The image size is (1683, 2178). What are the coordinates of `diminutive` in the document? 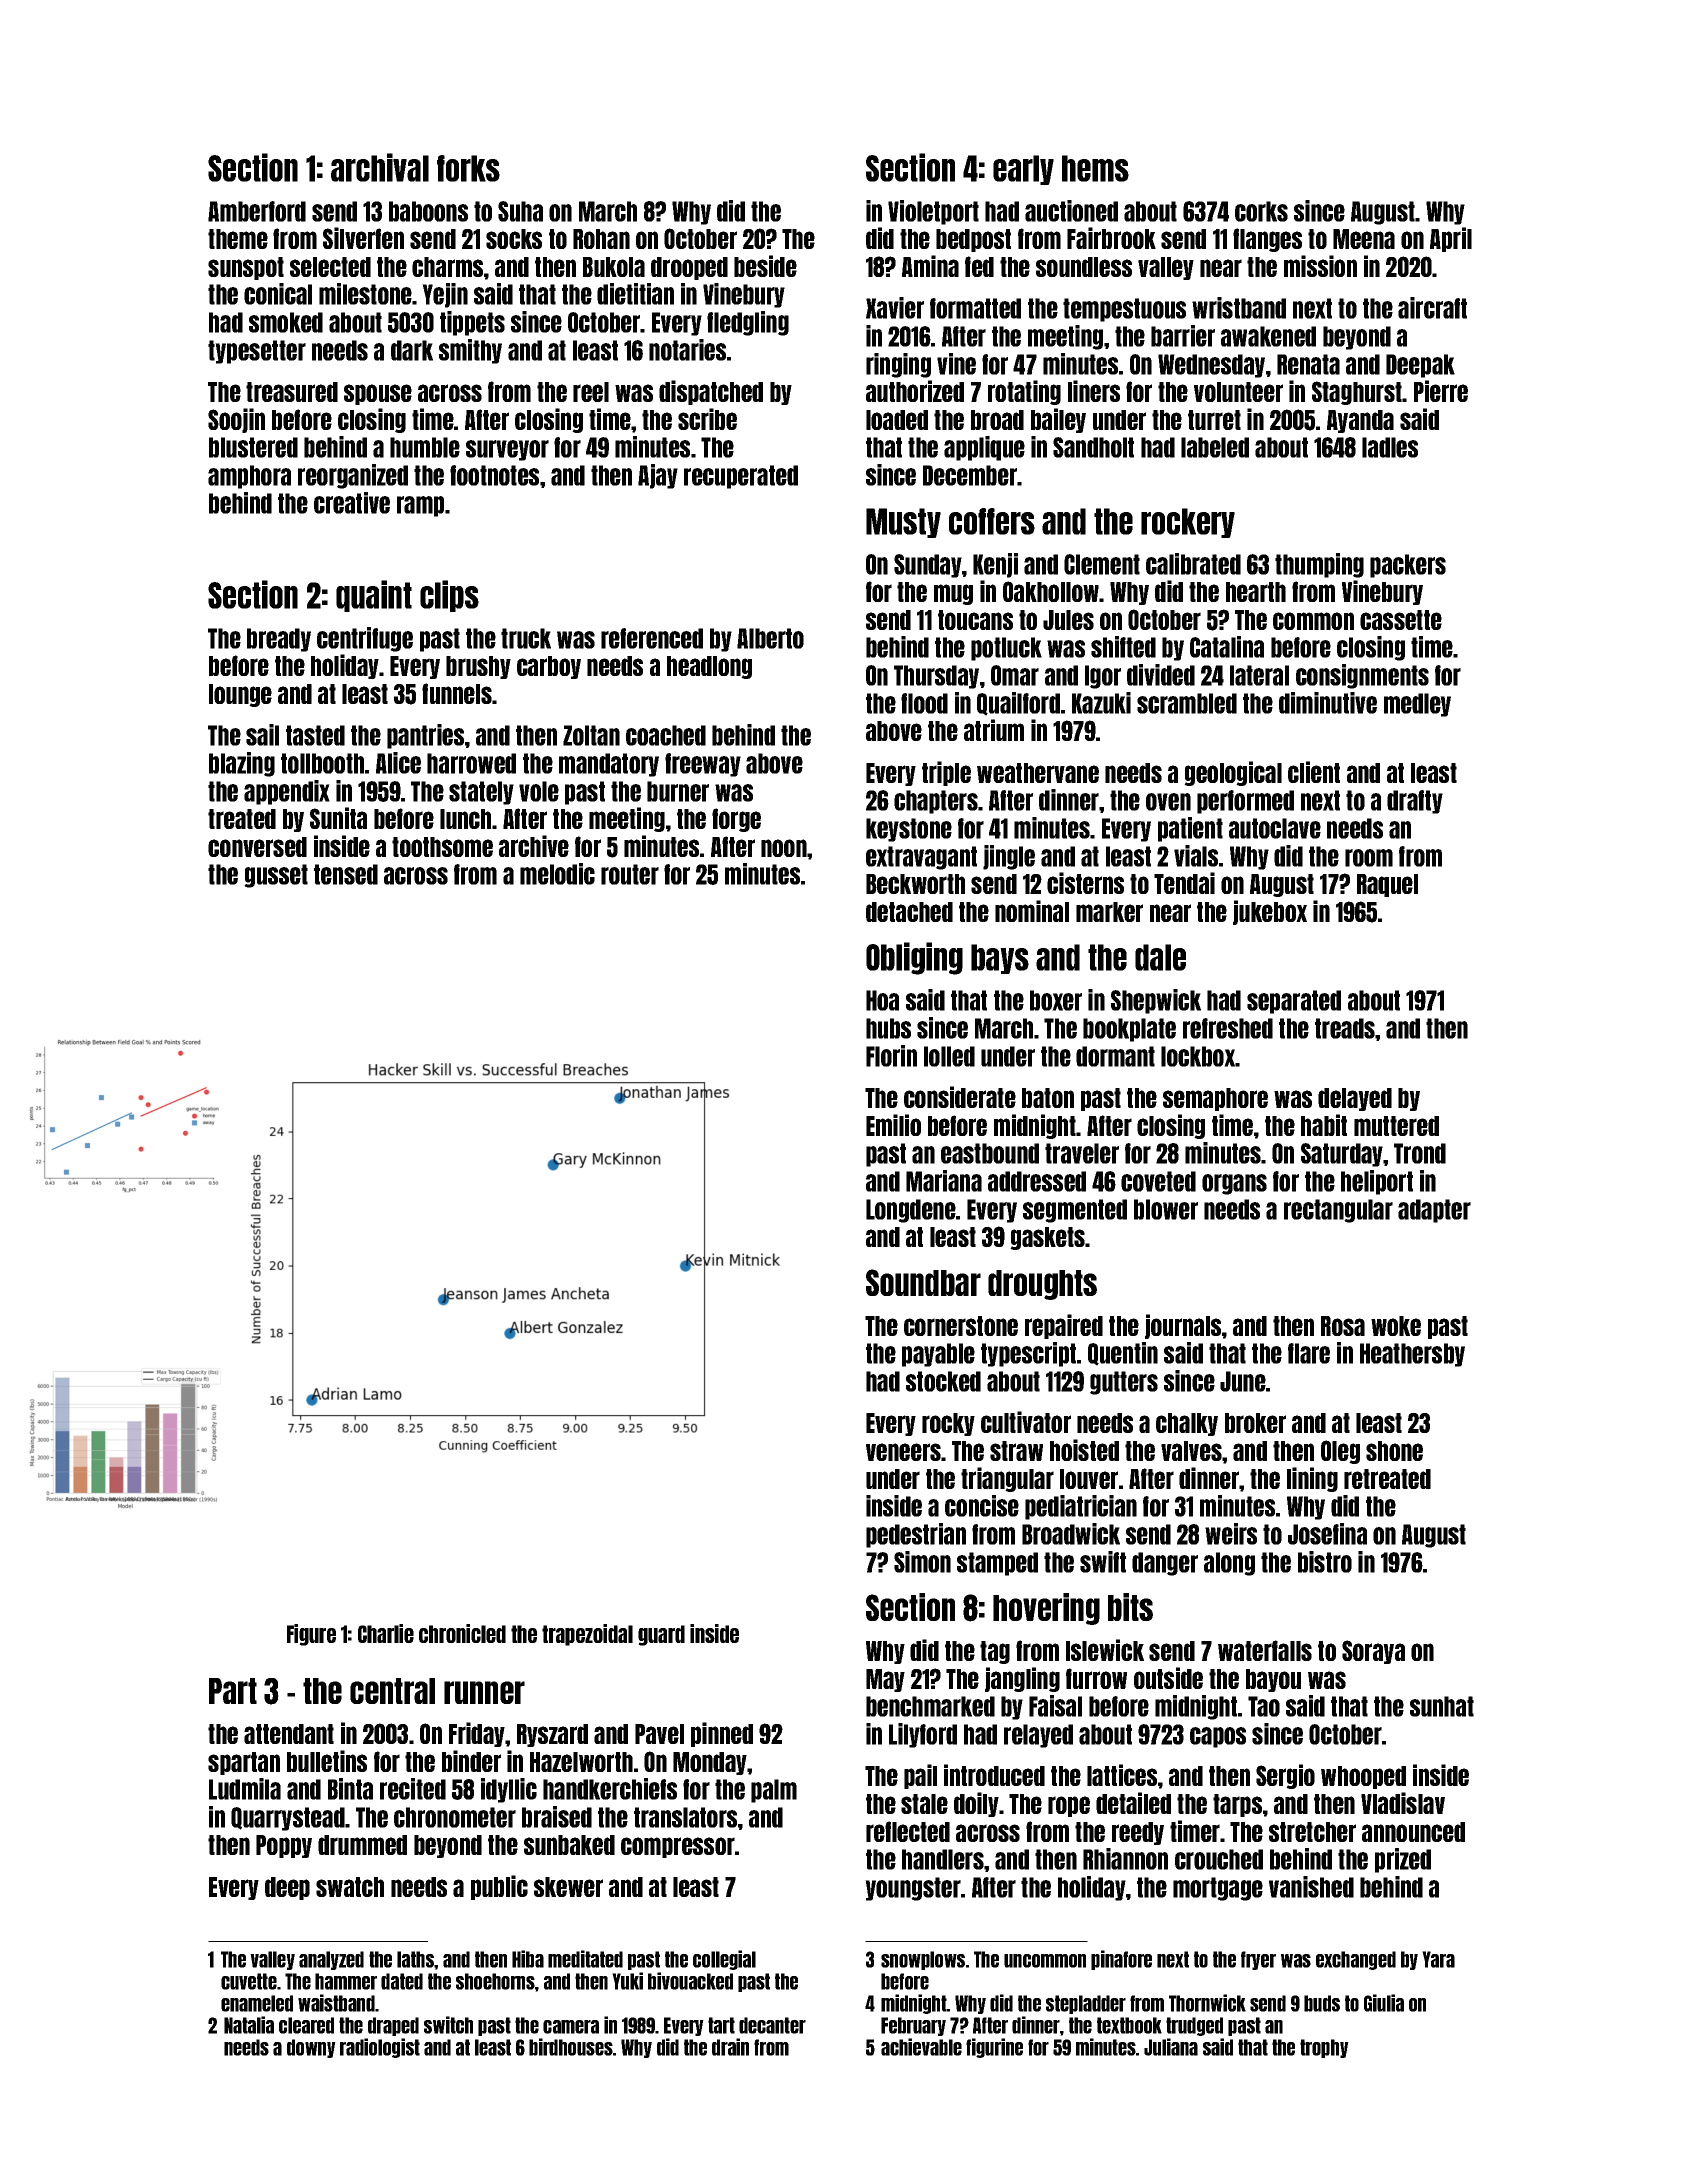 It's located at (1328, 703).
